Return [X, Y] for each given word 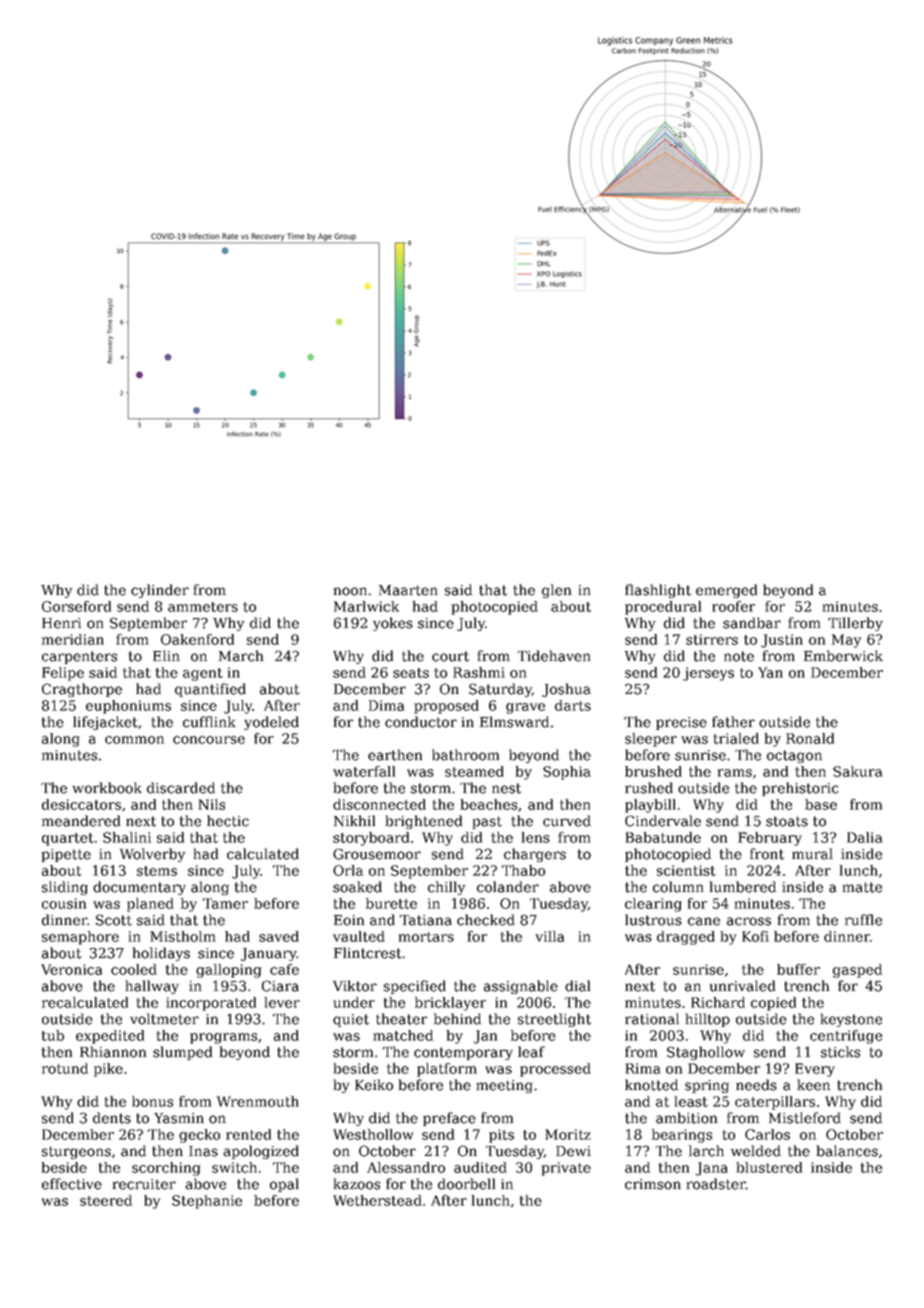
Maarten [408, 590]
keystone [851, 1020]
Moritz [568, 1134]
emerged [726, 591]
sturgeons [76, 1152]
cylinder [160, 591]
